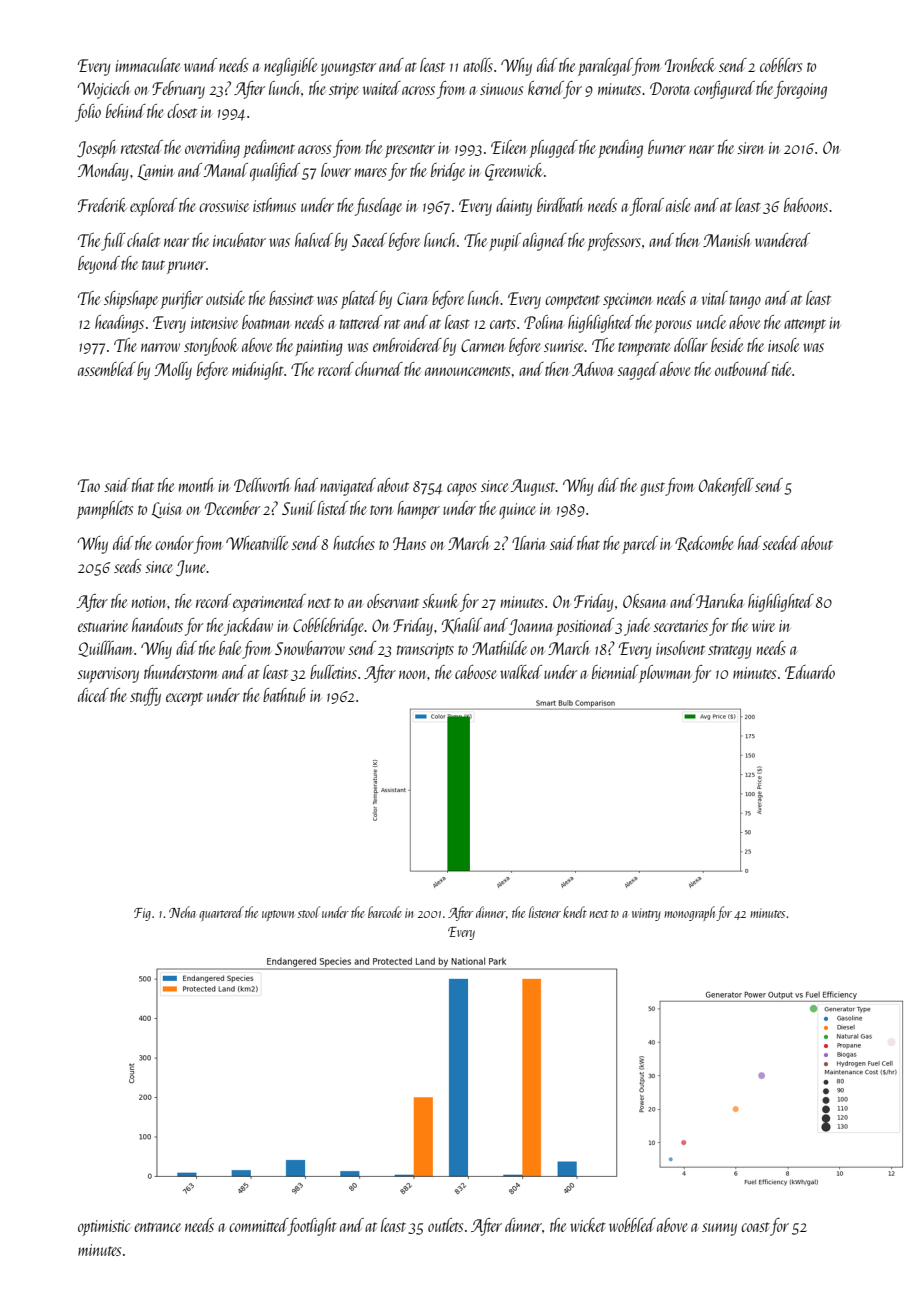 This screenshot has height=1308, width=924. What do you see at coordinates (605, 67) in the screenshot?
I see `paralegal` at bounding box center [605, 67].
